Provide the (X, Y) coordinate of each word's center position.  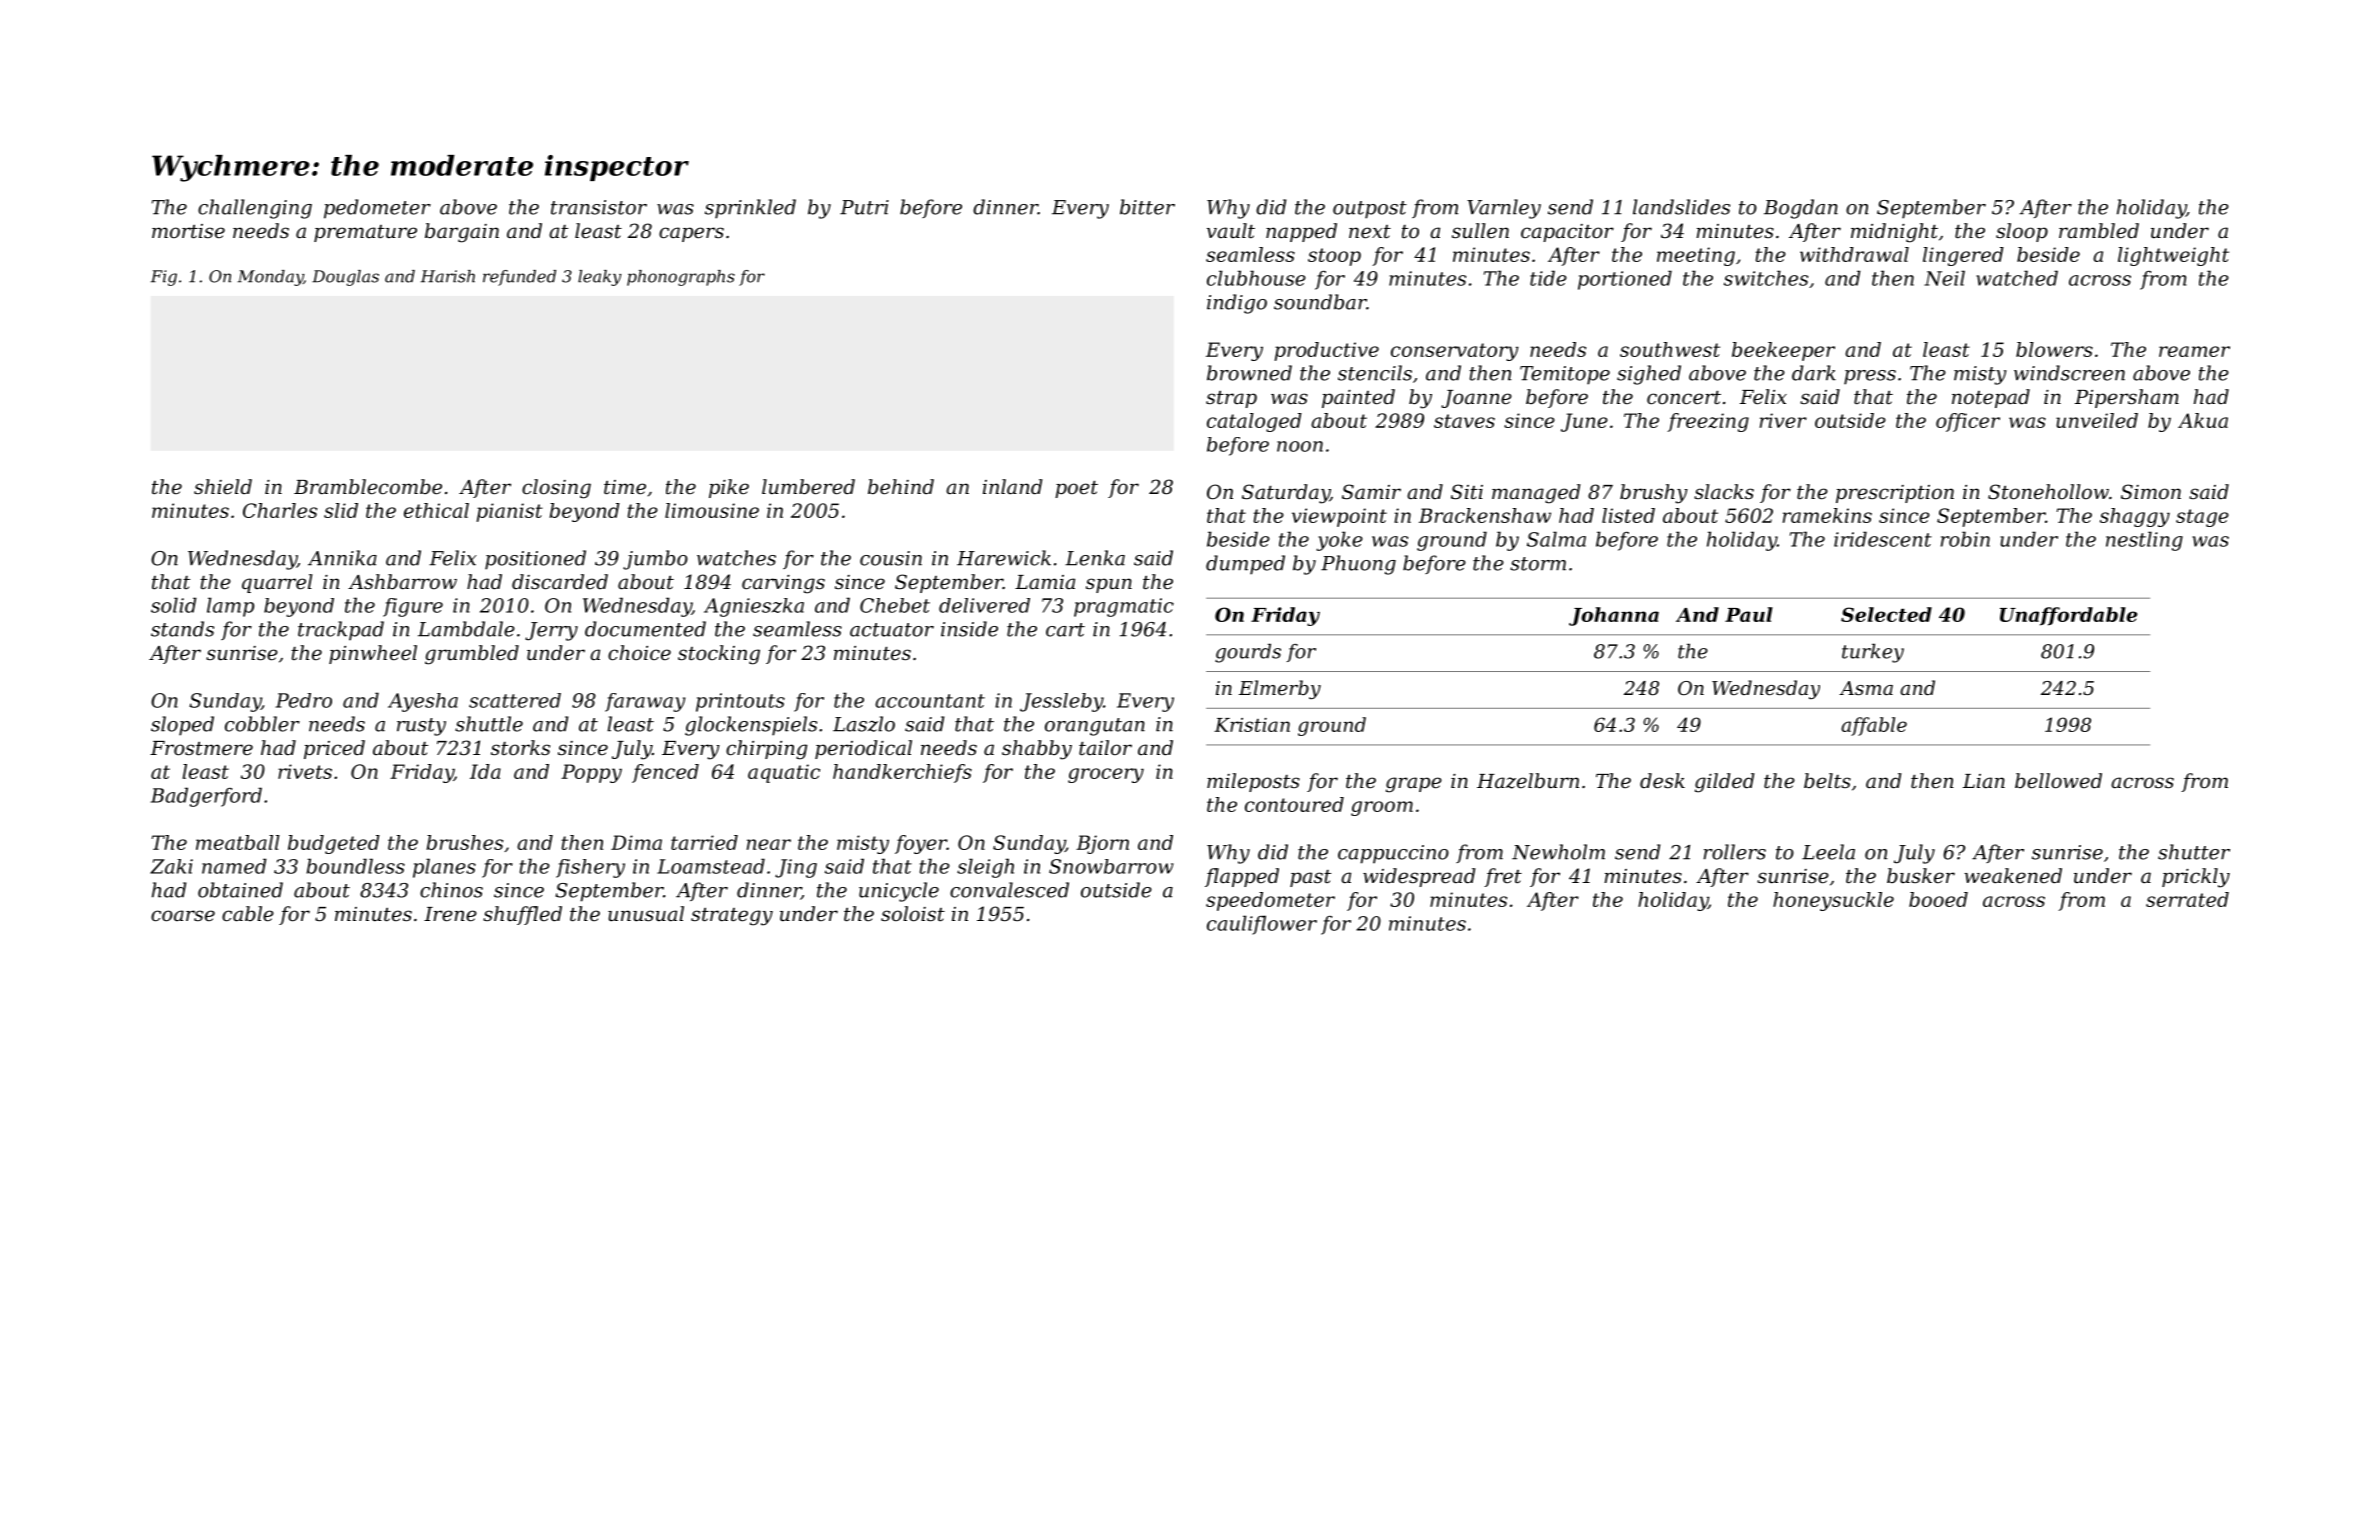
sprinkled (750, 209)
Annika (342, 558)
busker (1921, 876)
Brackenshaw (1485, 515)
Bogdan (1801, 209)
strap (1231, 399)
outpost (1370, 210)
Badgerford (206, 797)
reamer (2194, 351)
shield (223, 486)
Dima (636, 842)
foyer (921, 844)
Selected (1886, 614)
